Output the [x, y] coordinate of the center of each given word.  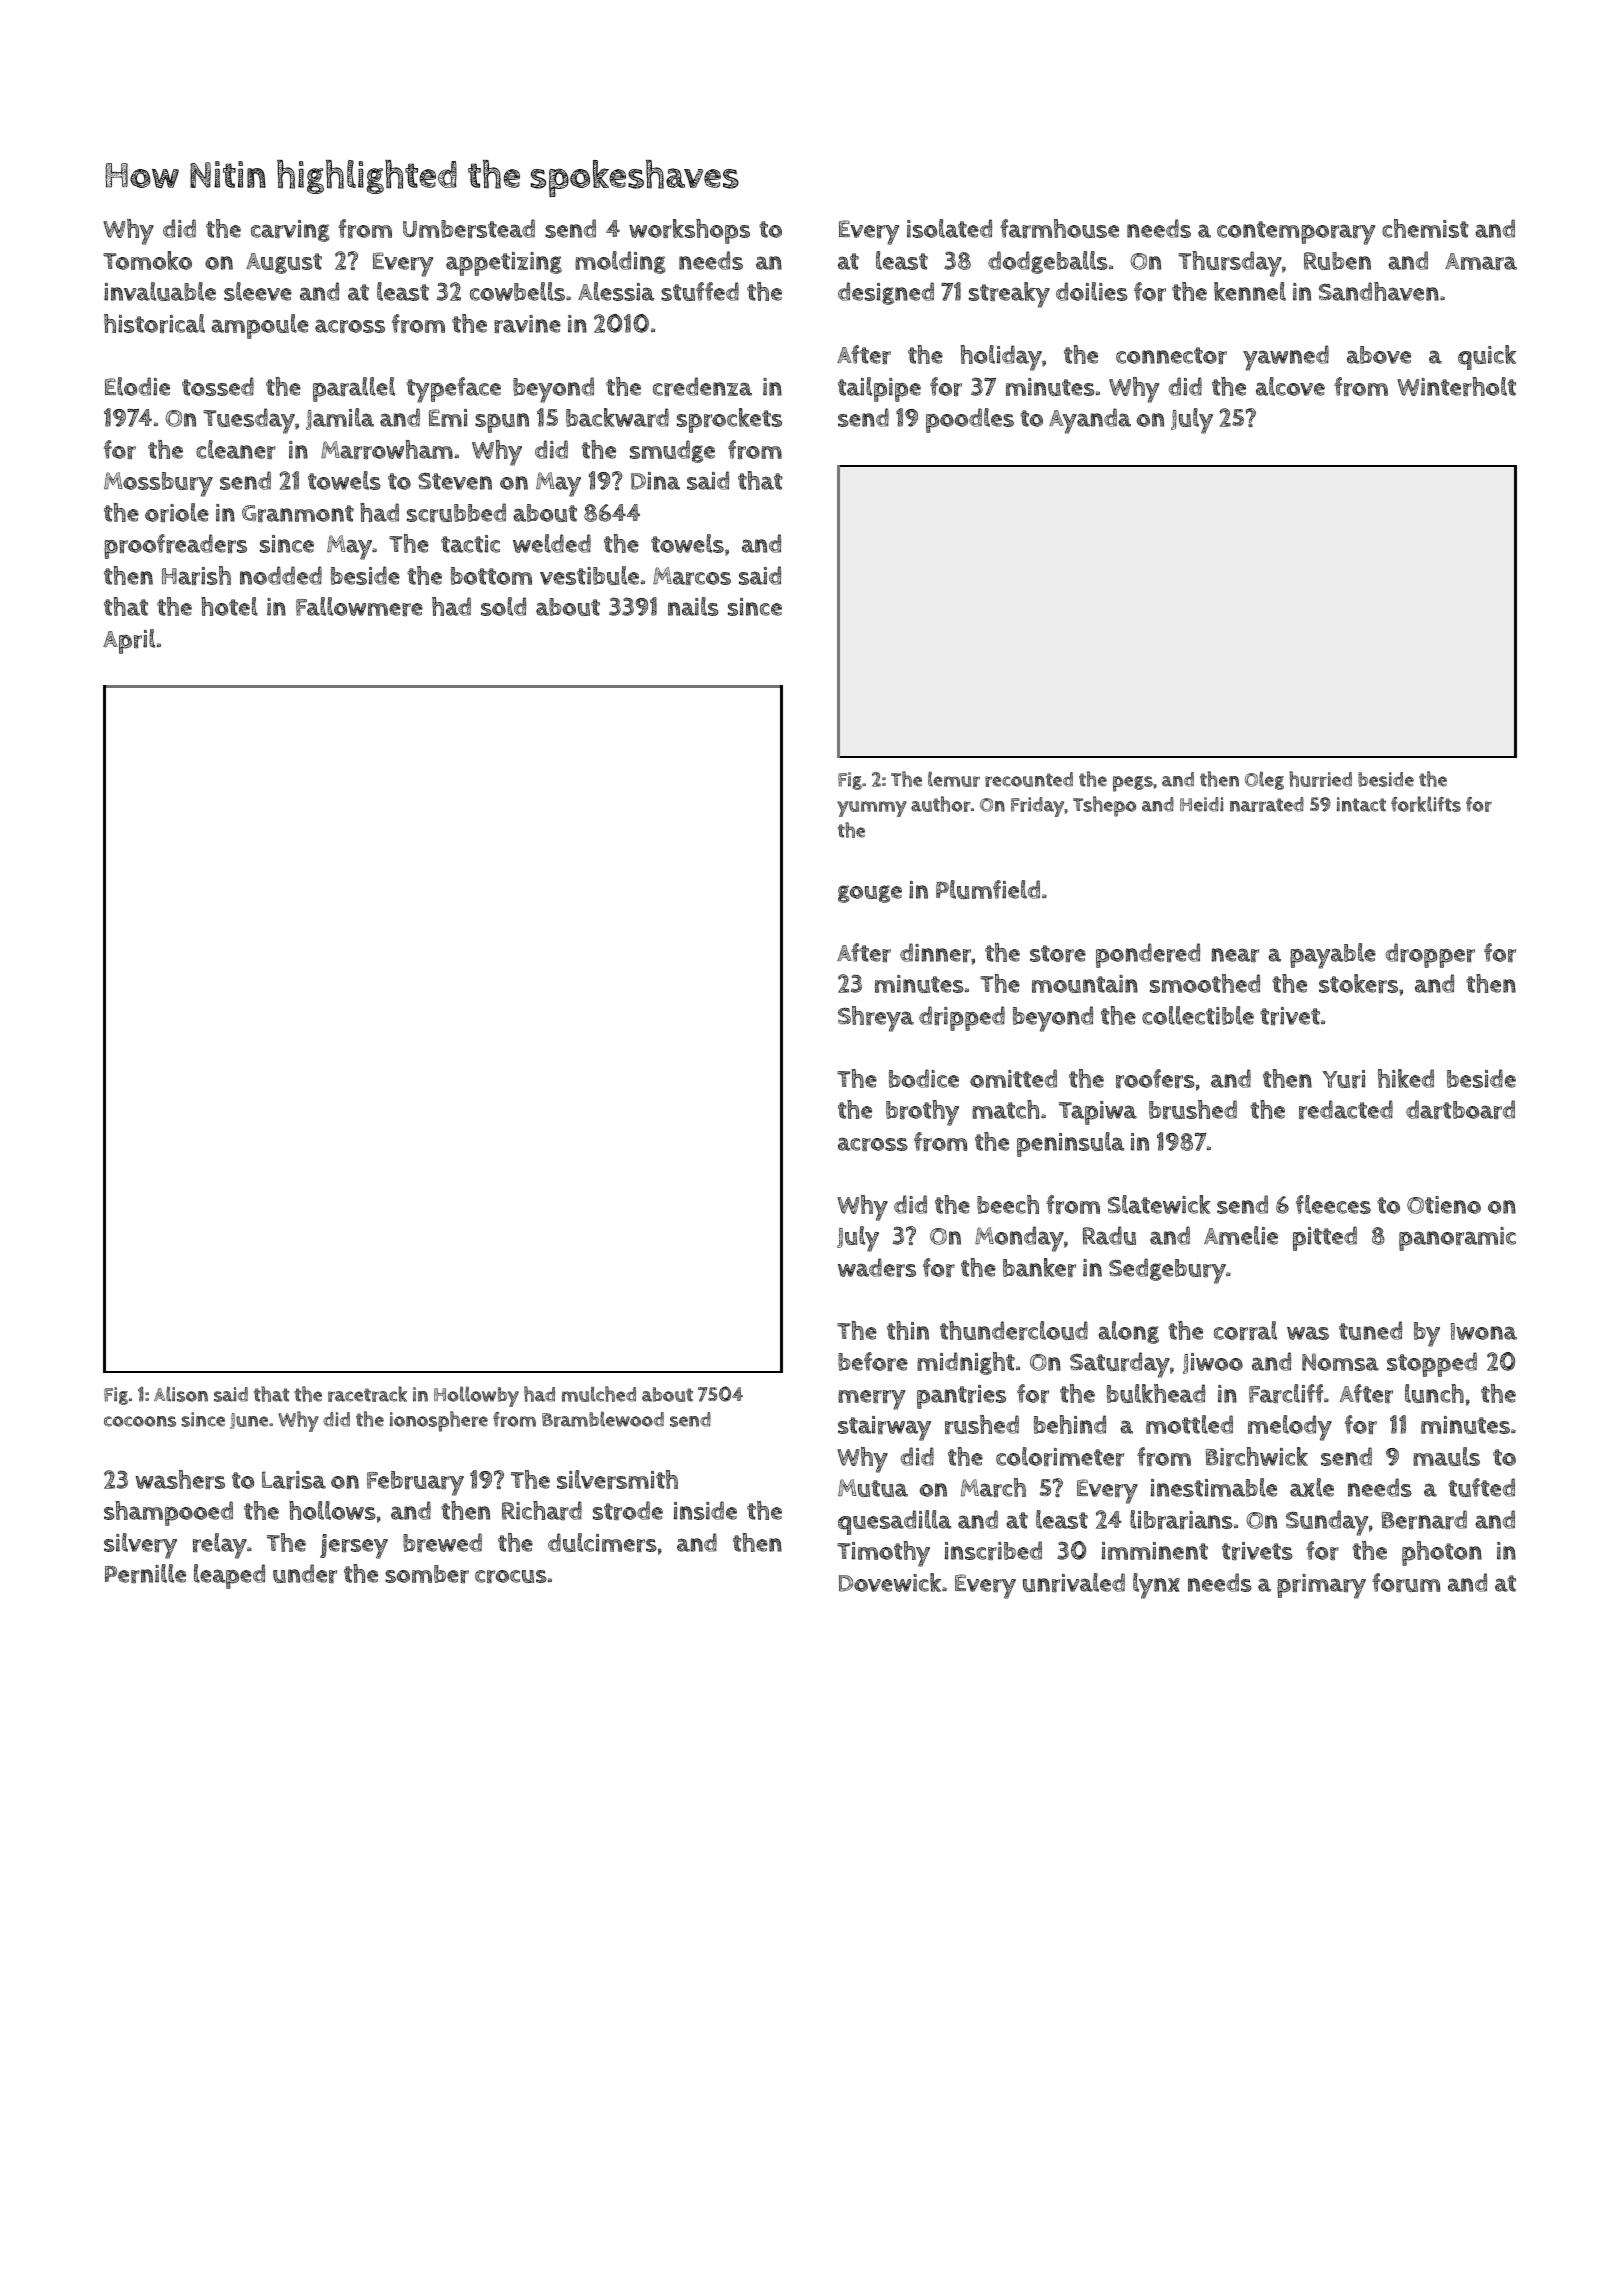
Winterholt [1456, 386]
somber [427, 1574]
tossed [218, 386]
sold [503, 606]
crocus [511, 1576]
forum [1406, 1582]
